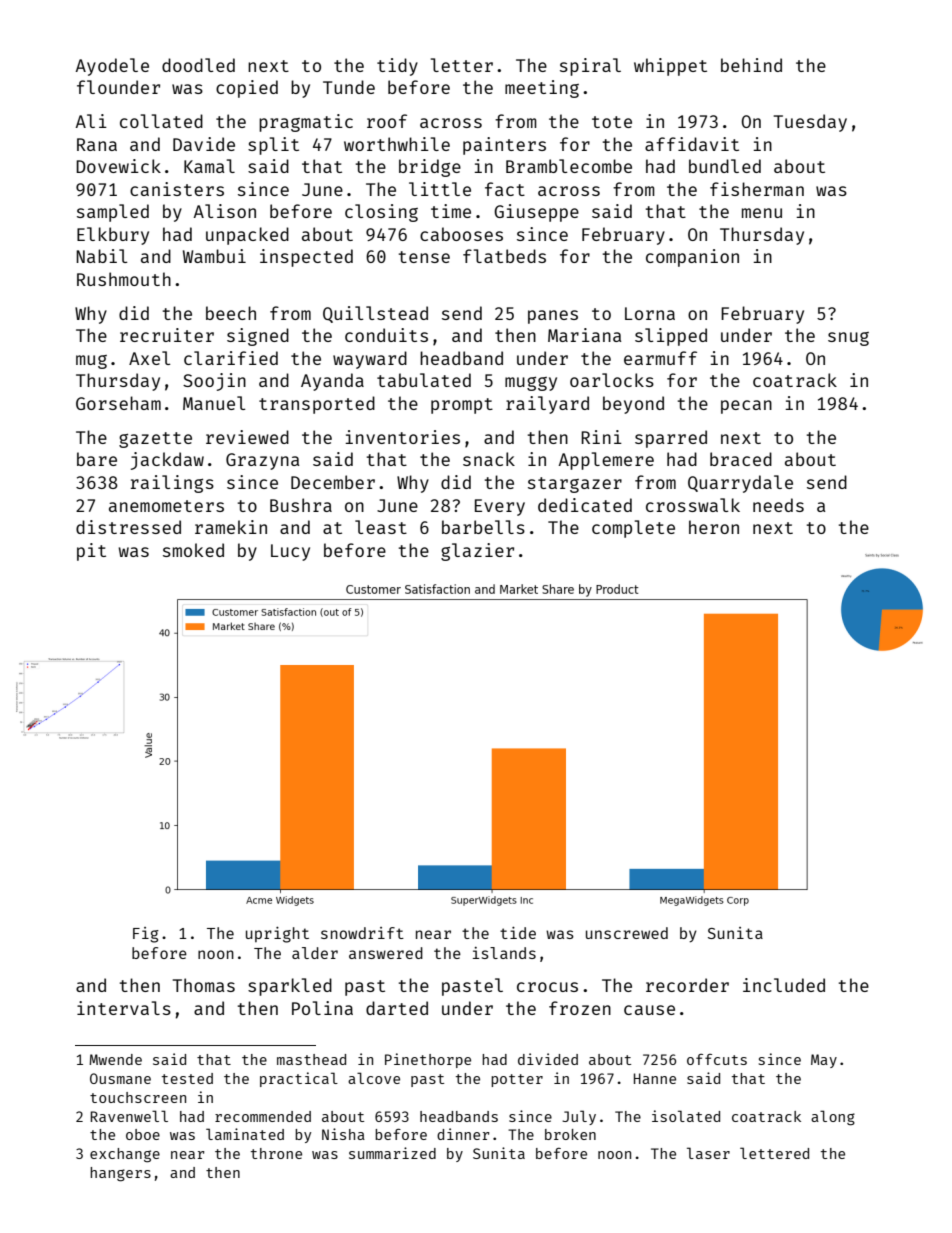 This screenshot has height=1233, width=952. Describe the element at coordinates (362, 933) in the screenshot. I see `snowdrift` at that location.
